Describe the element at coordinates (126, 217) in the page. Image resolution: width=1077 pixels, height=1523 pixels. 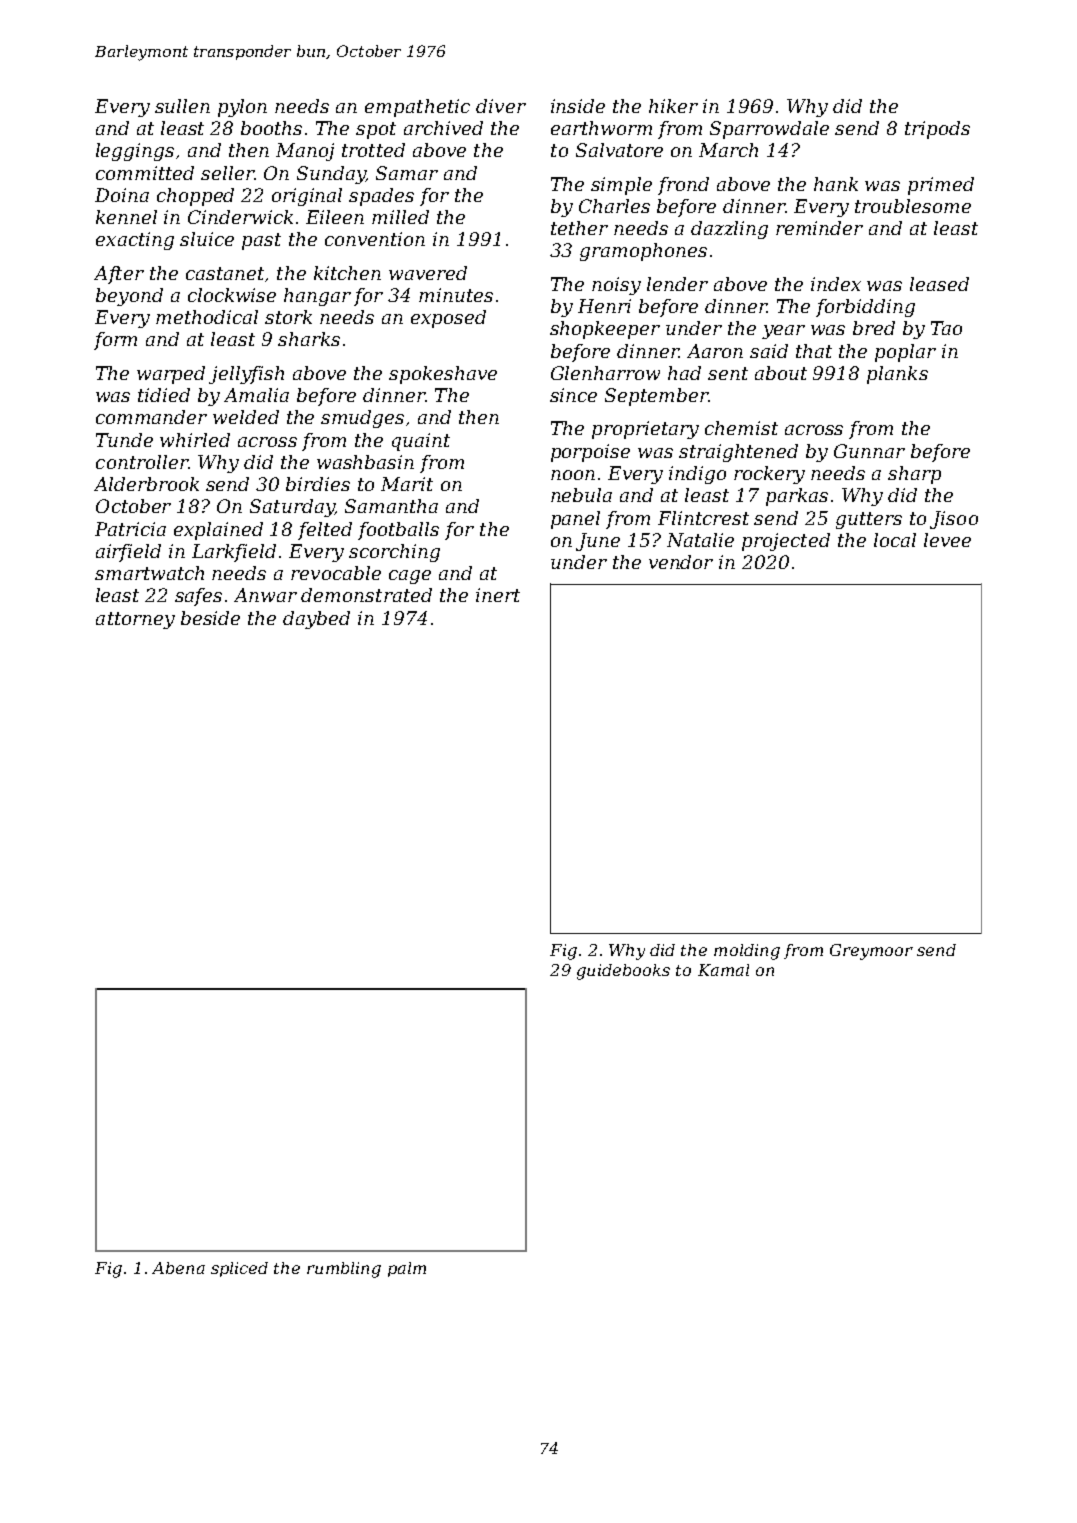
I see `kennel` at that location.
